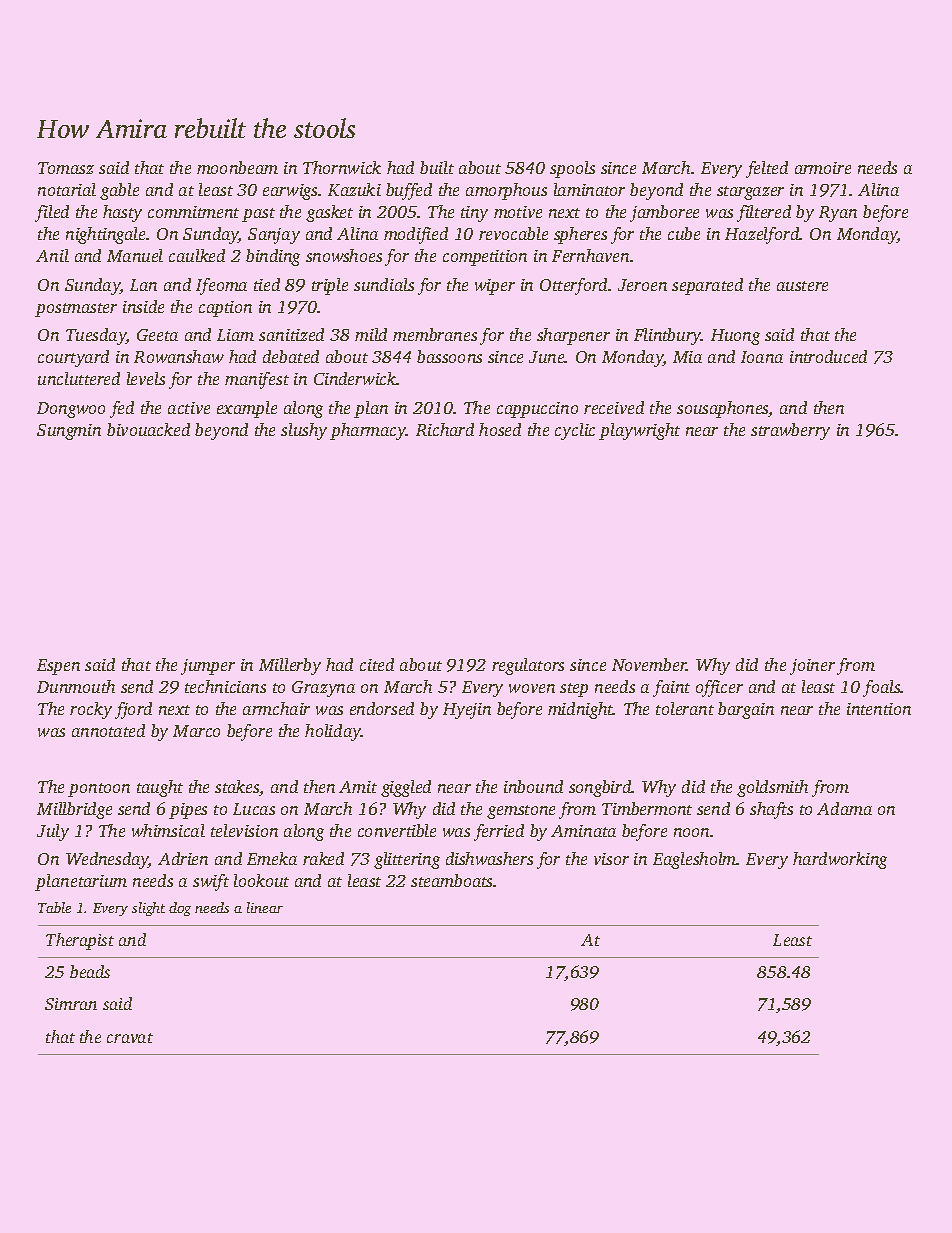 The height and width of the page is (1233, 952). I want to click on bivouacked, so click(148, 429).
